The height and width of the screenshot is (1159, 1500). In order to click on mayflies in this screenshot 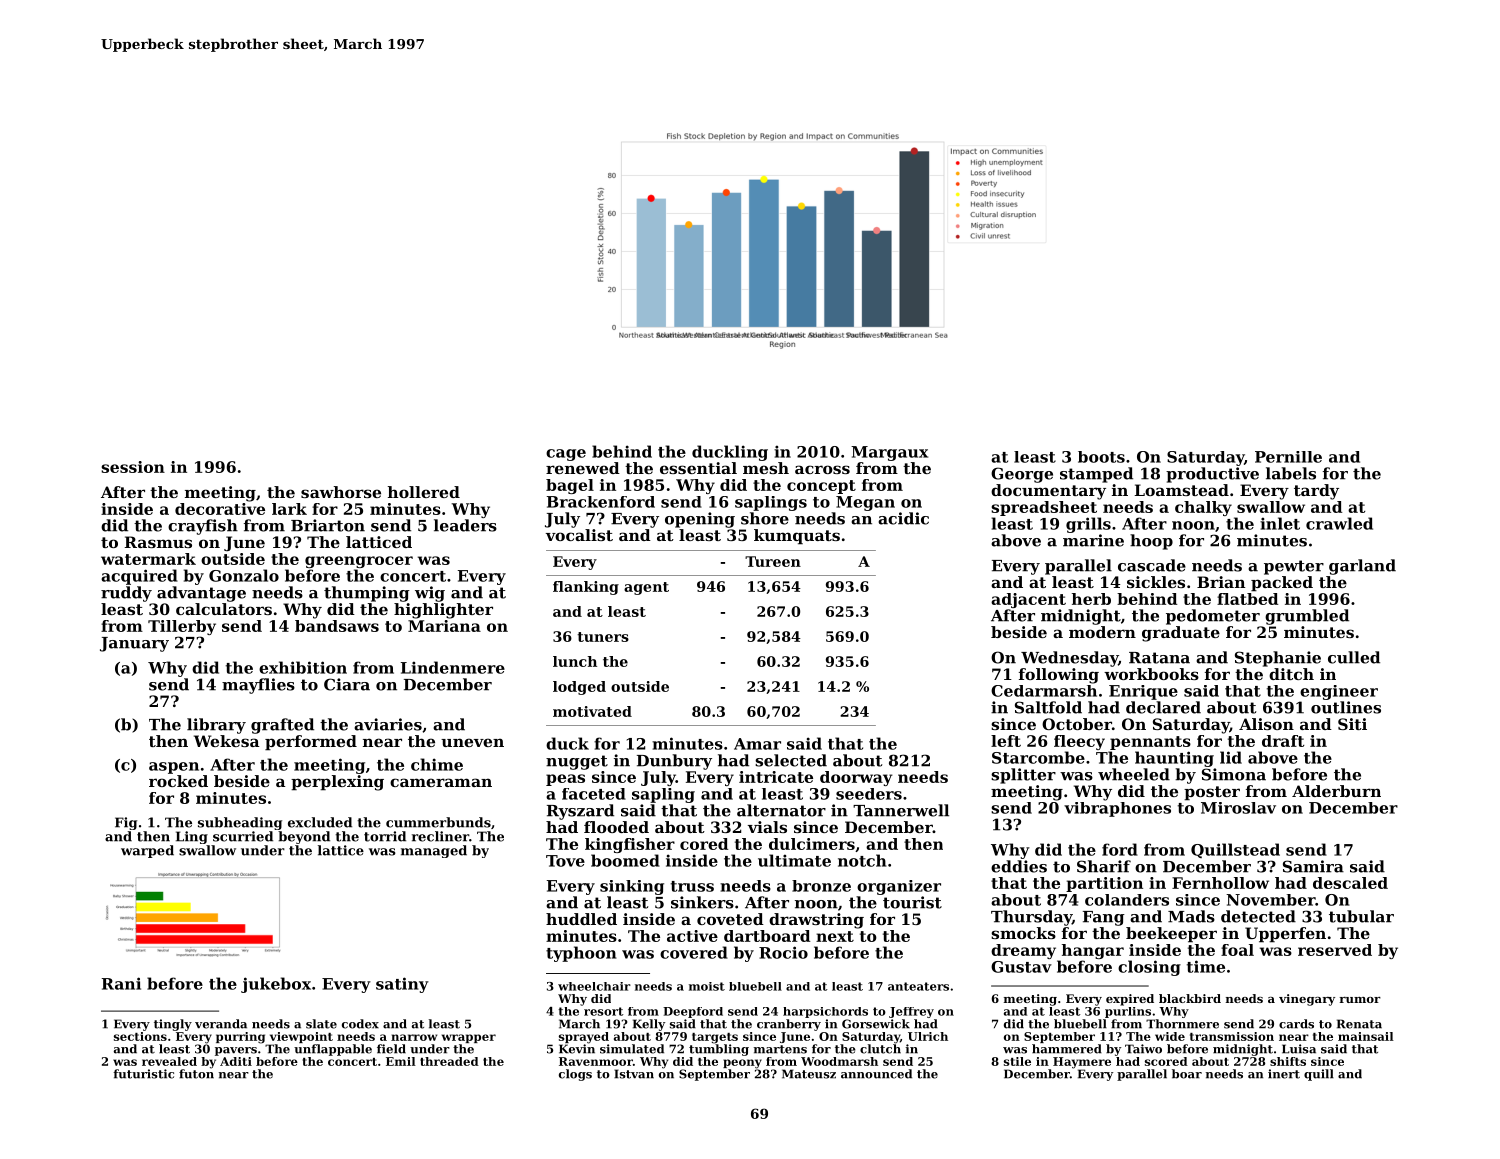, I will do `click(258, 686)`.
